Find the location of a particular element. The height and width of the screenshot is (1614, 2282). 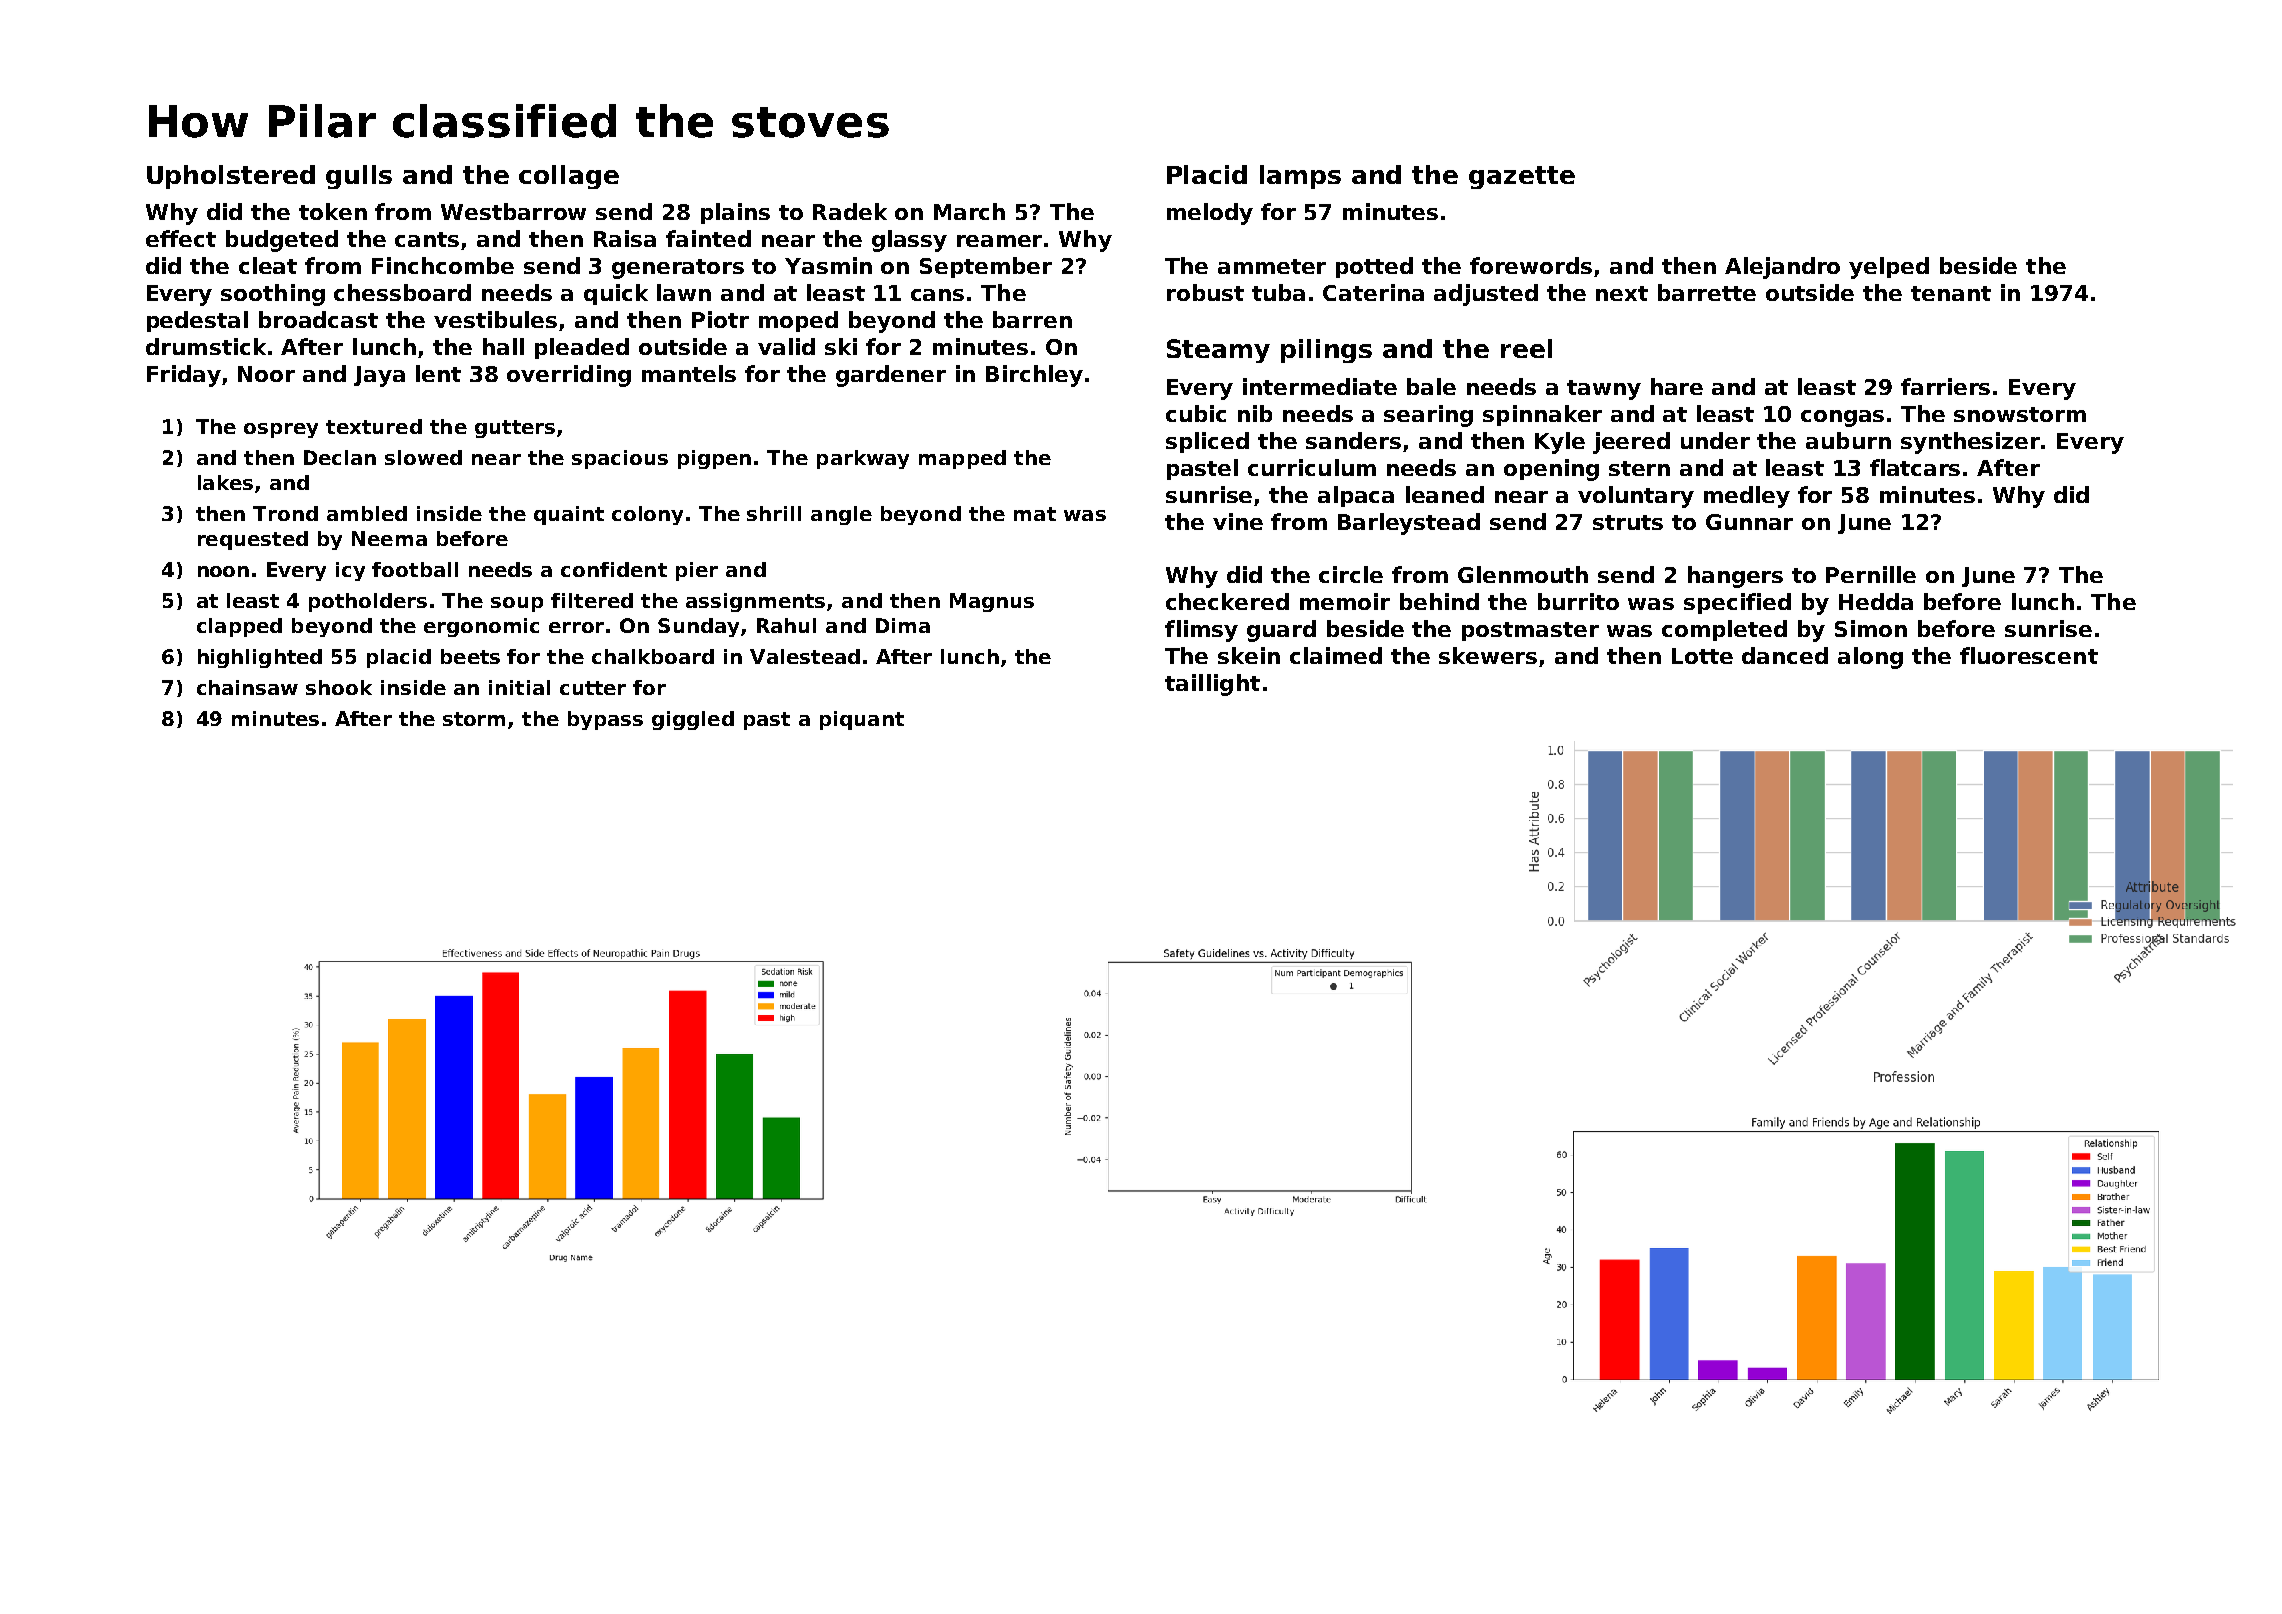

lamps is located at coordinates (1300, 177).
